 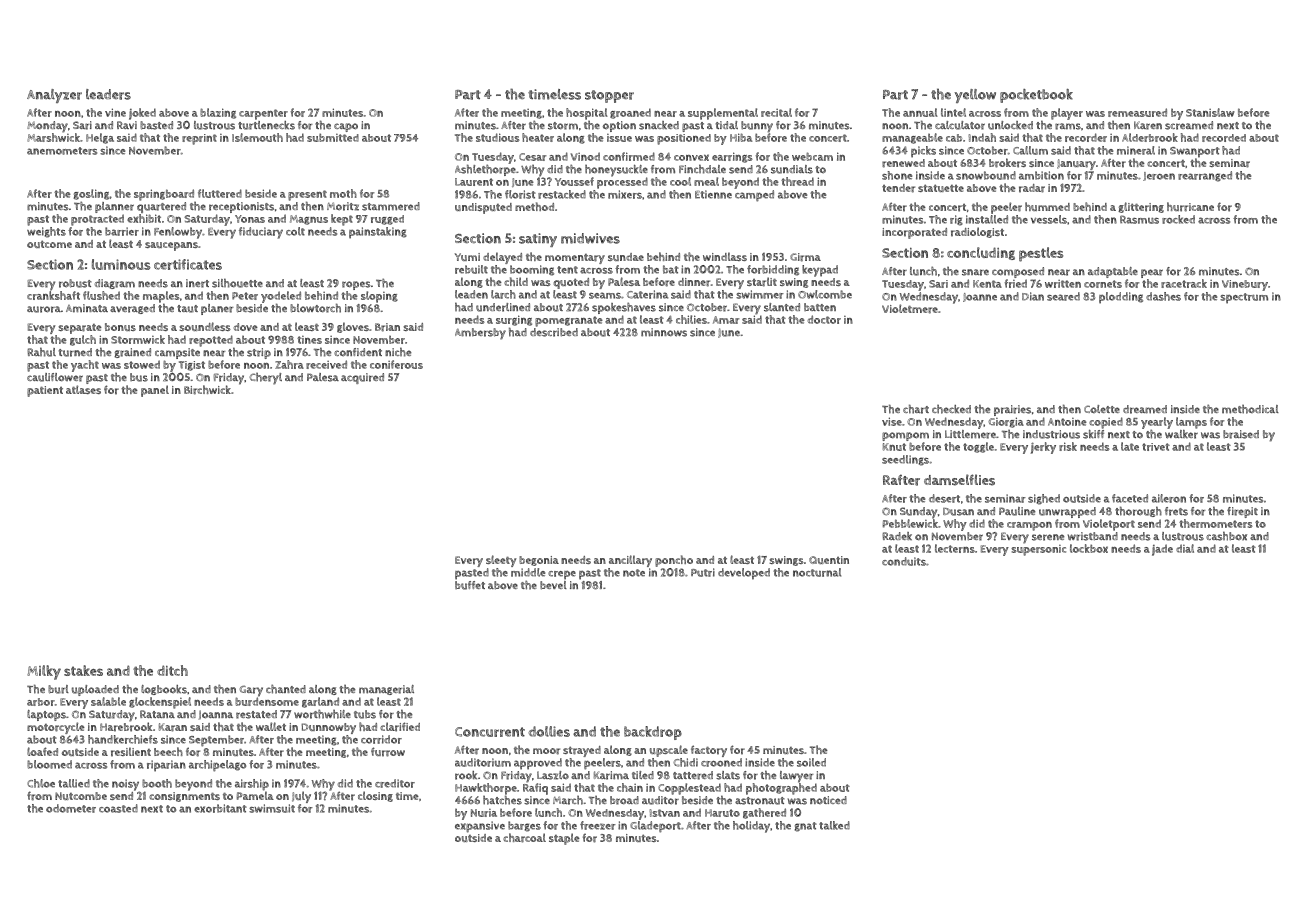 I want to click on Colette, so click(x=1102, y=409).
